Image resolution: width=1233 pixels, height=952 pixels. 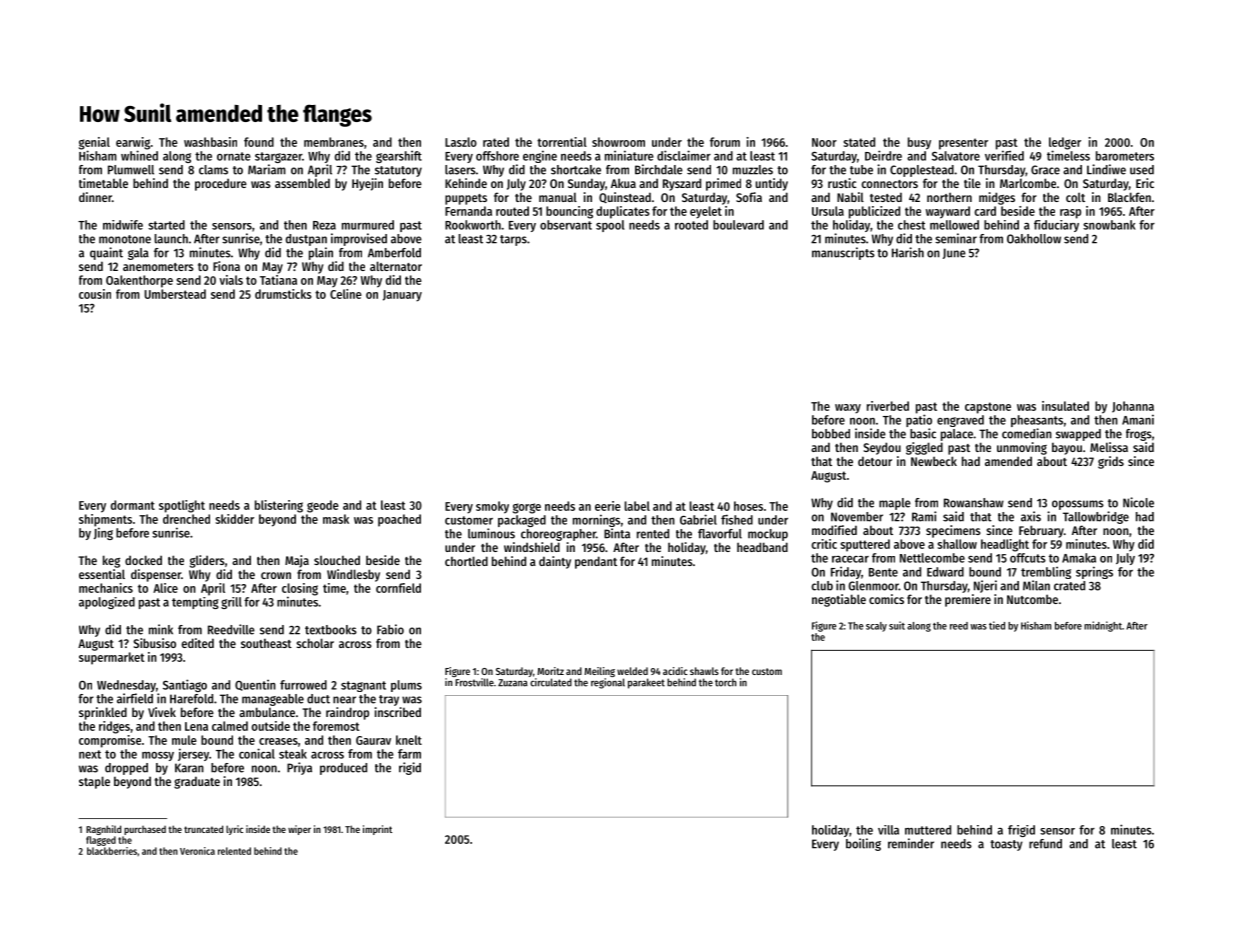 What do you see at coordinates (409, 754) in the screenshot?
I see `farm` at bounding box center [409, 754].
